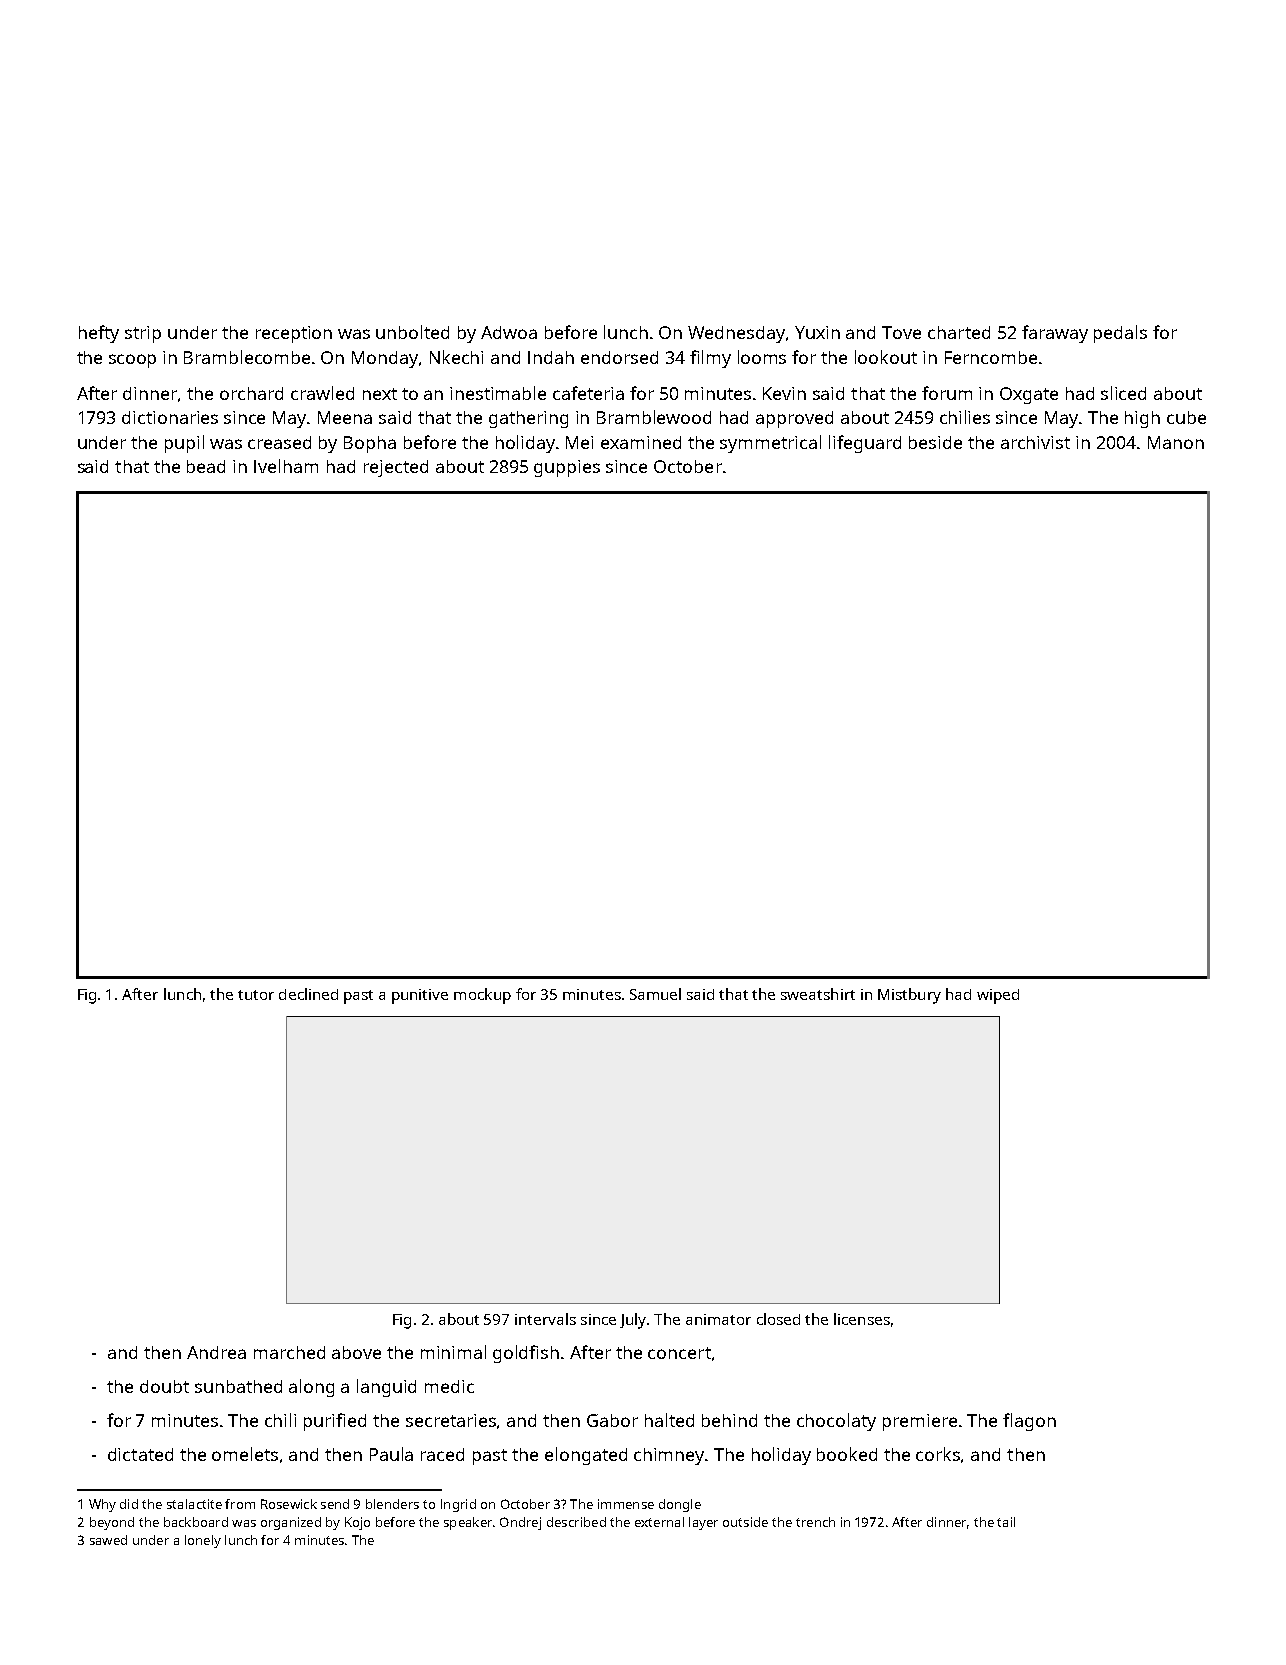 This page has height=1665, width=1286. Describe the element at coordinates (1142, 419) in the page. I see `high` at that location.
